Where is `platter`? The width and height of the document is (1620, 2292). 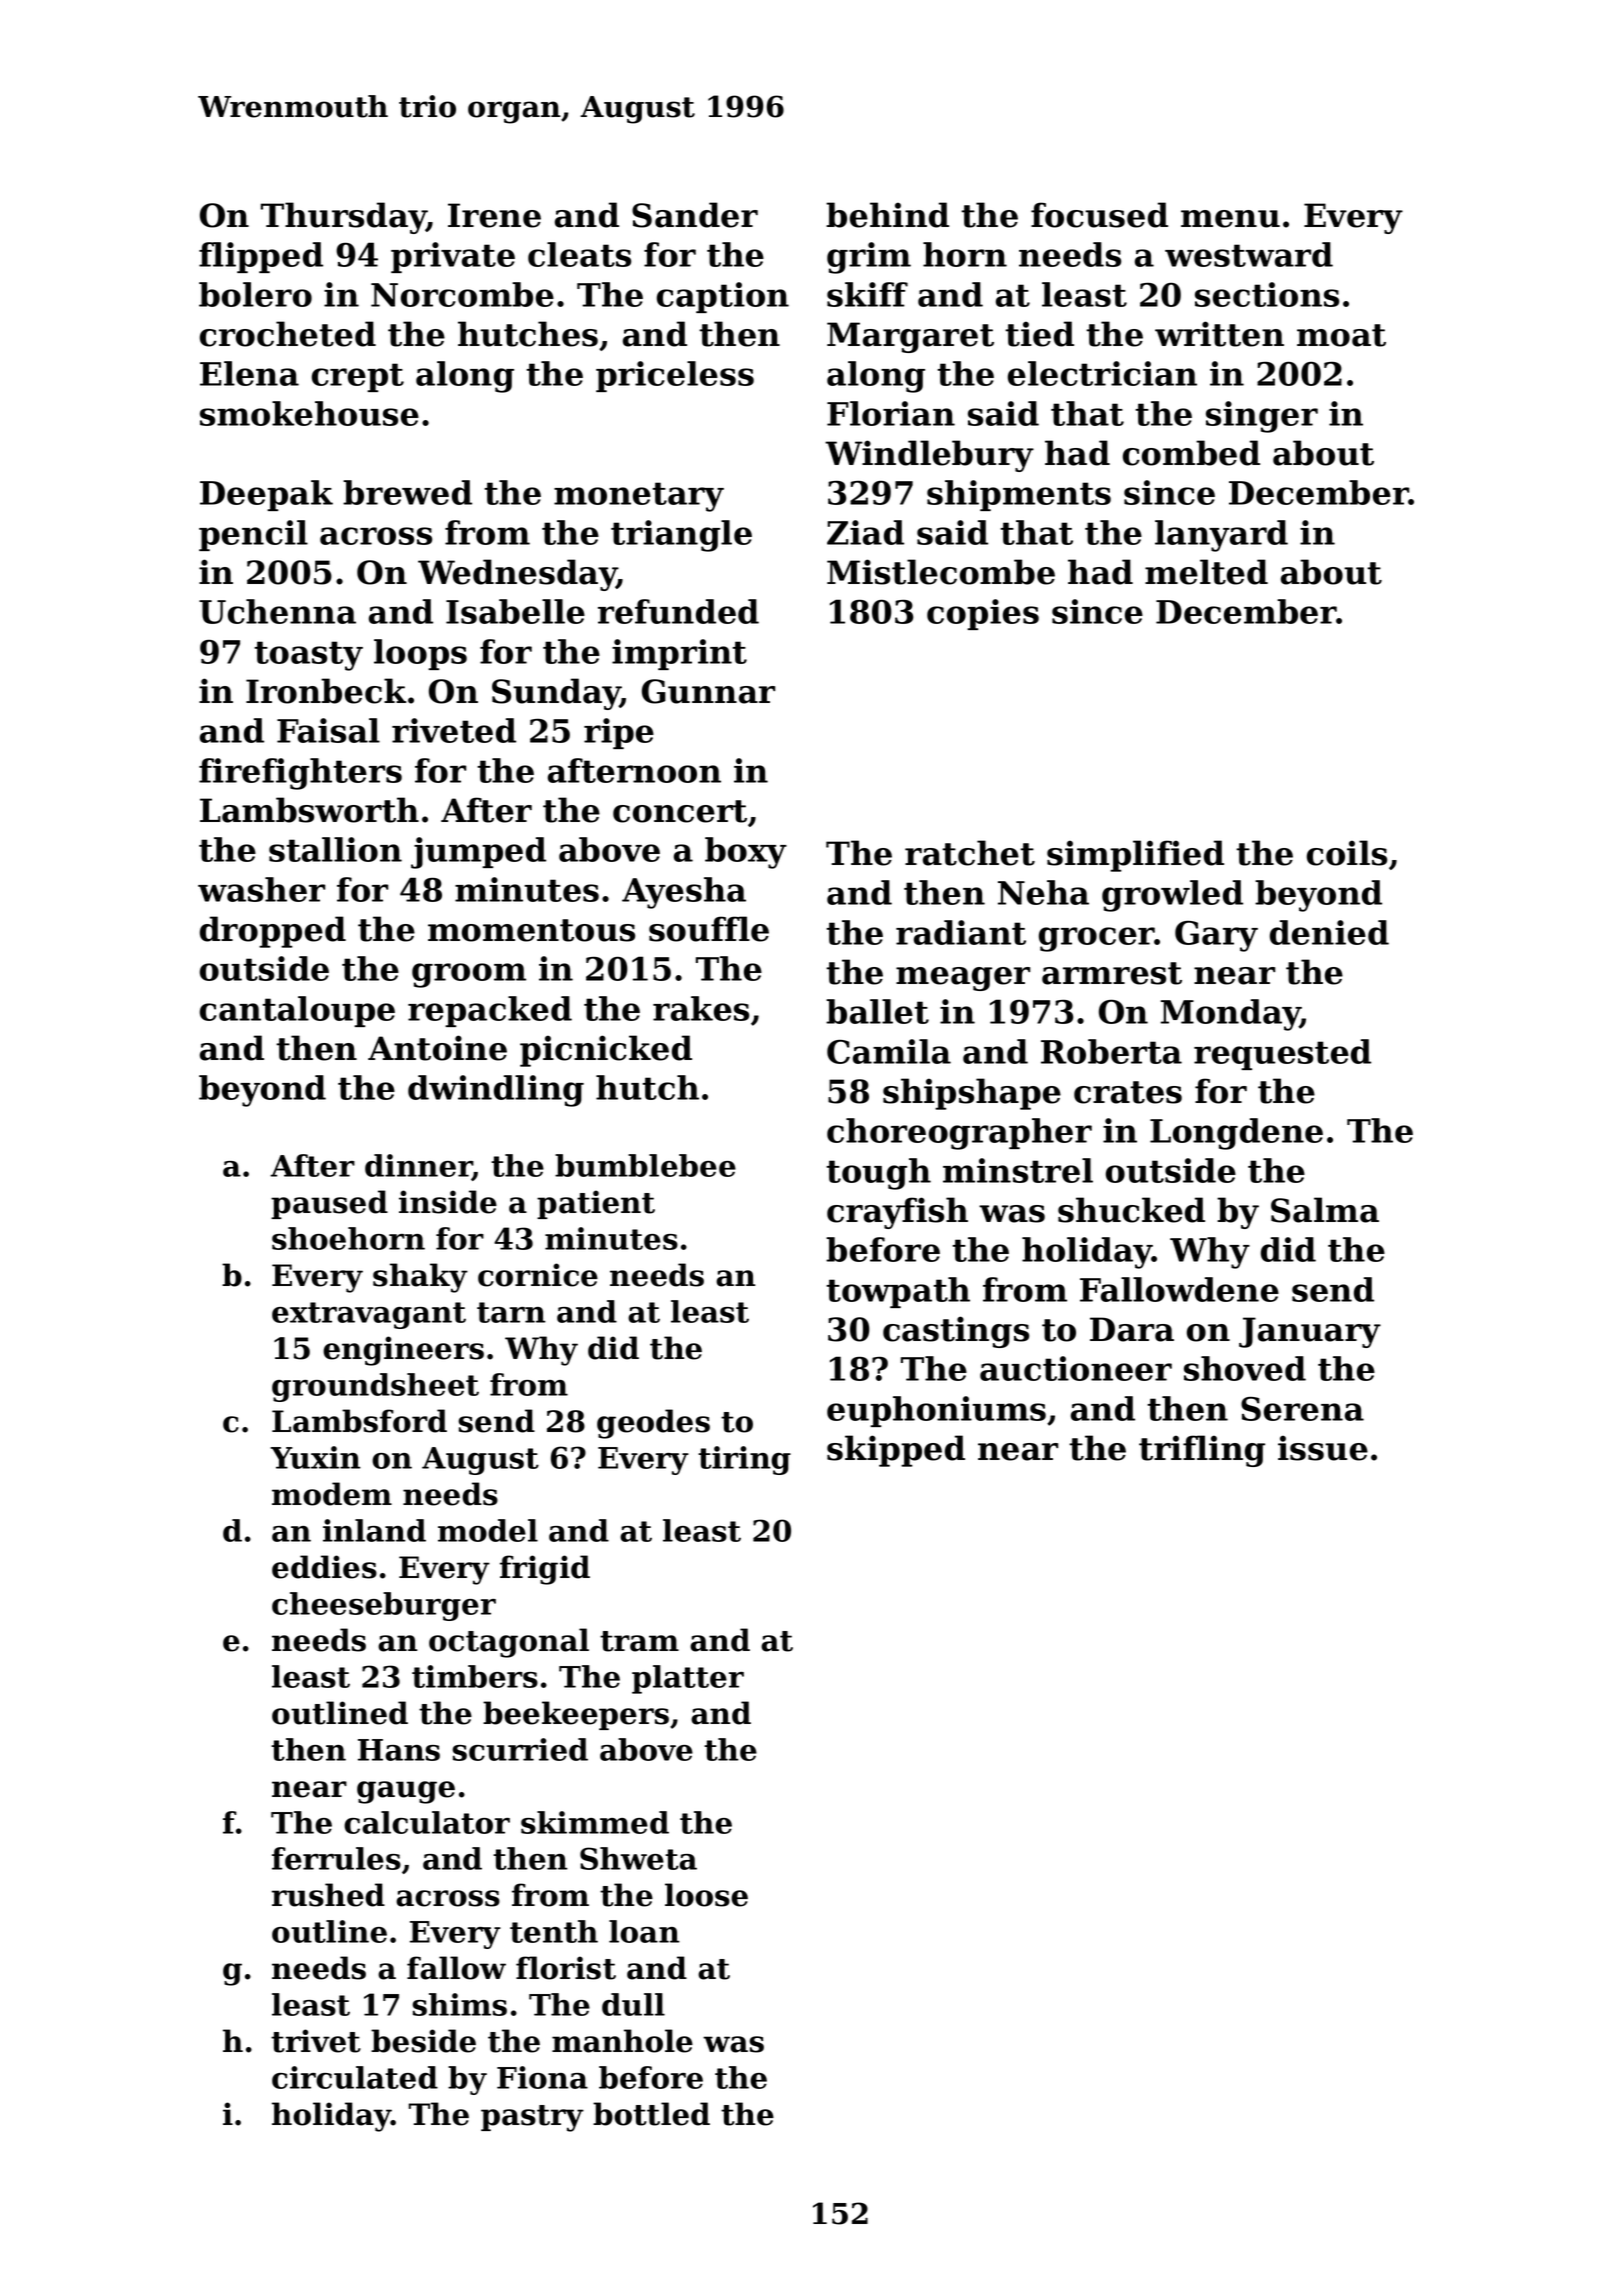 platter is located at coordinates (688, 1679).
